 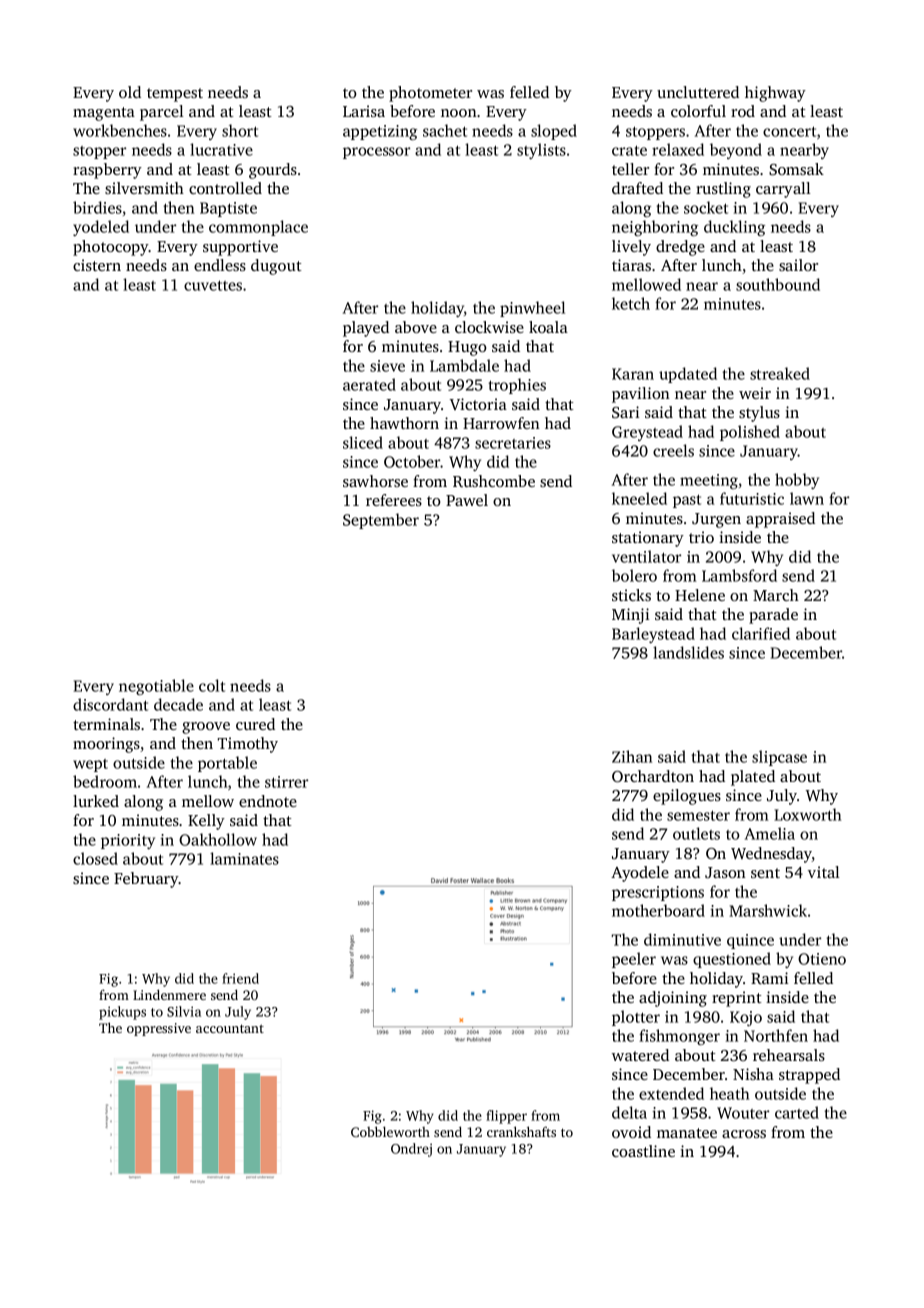 I want to click on Minji, so click(x=630, y=616).
